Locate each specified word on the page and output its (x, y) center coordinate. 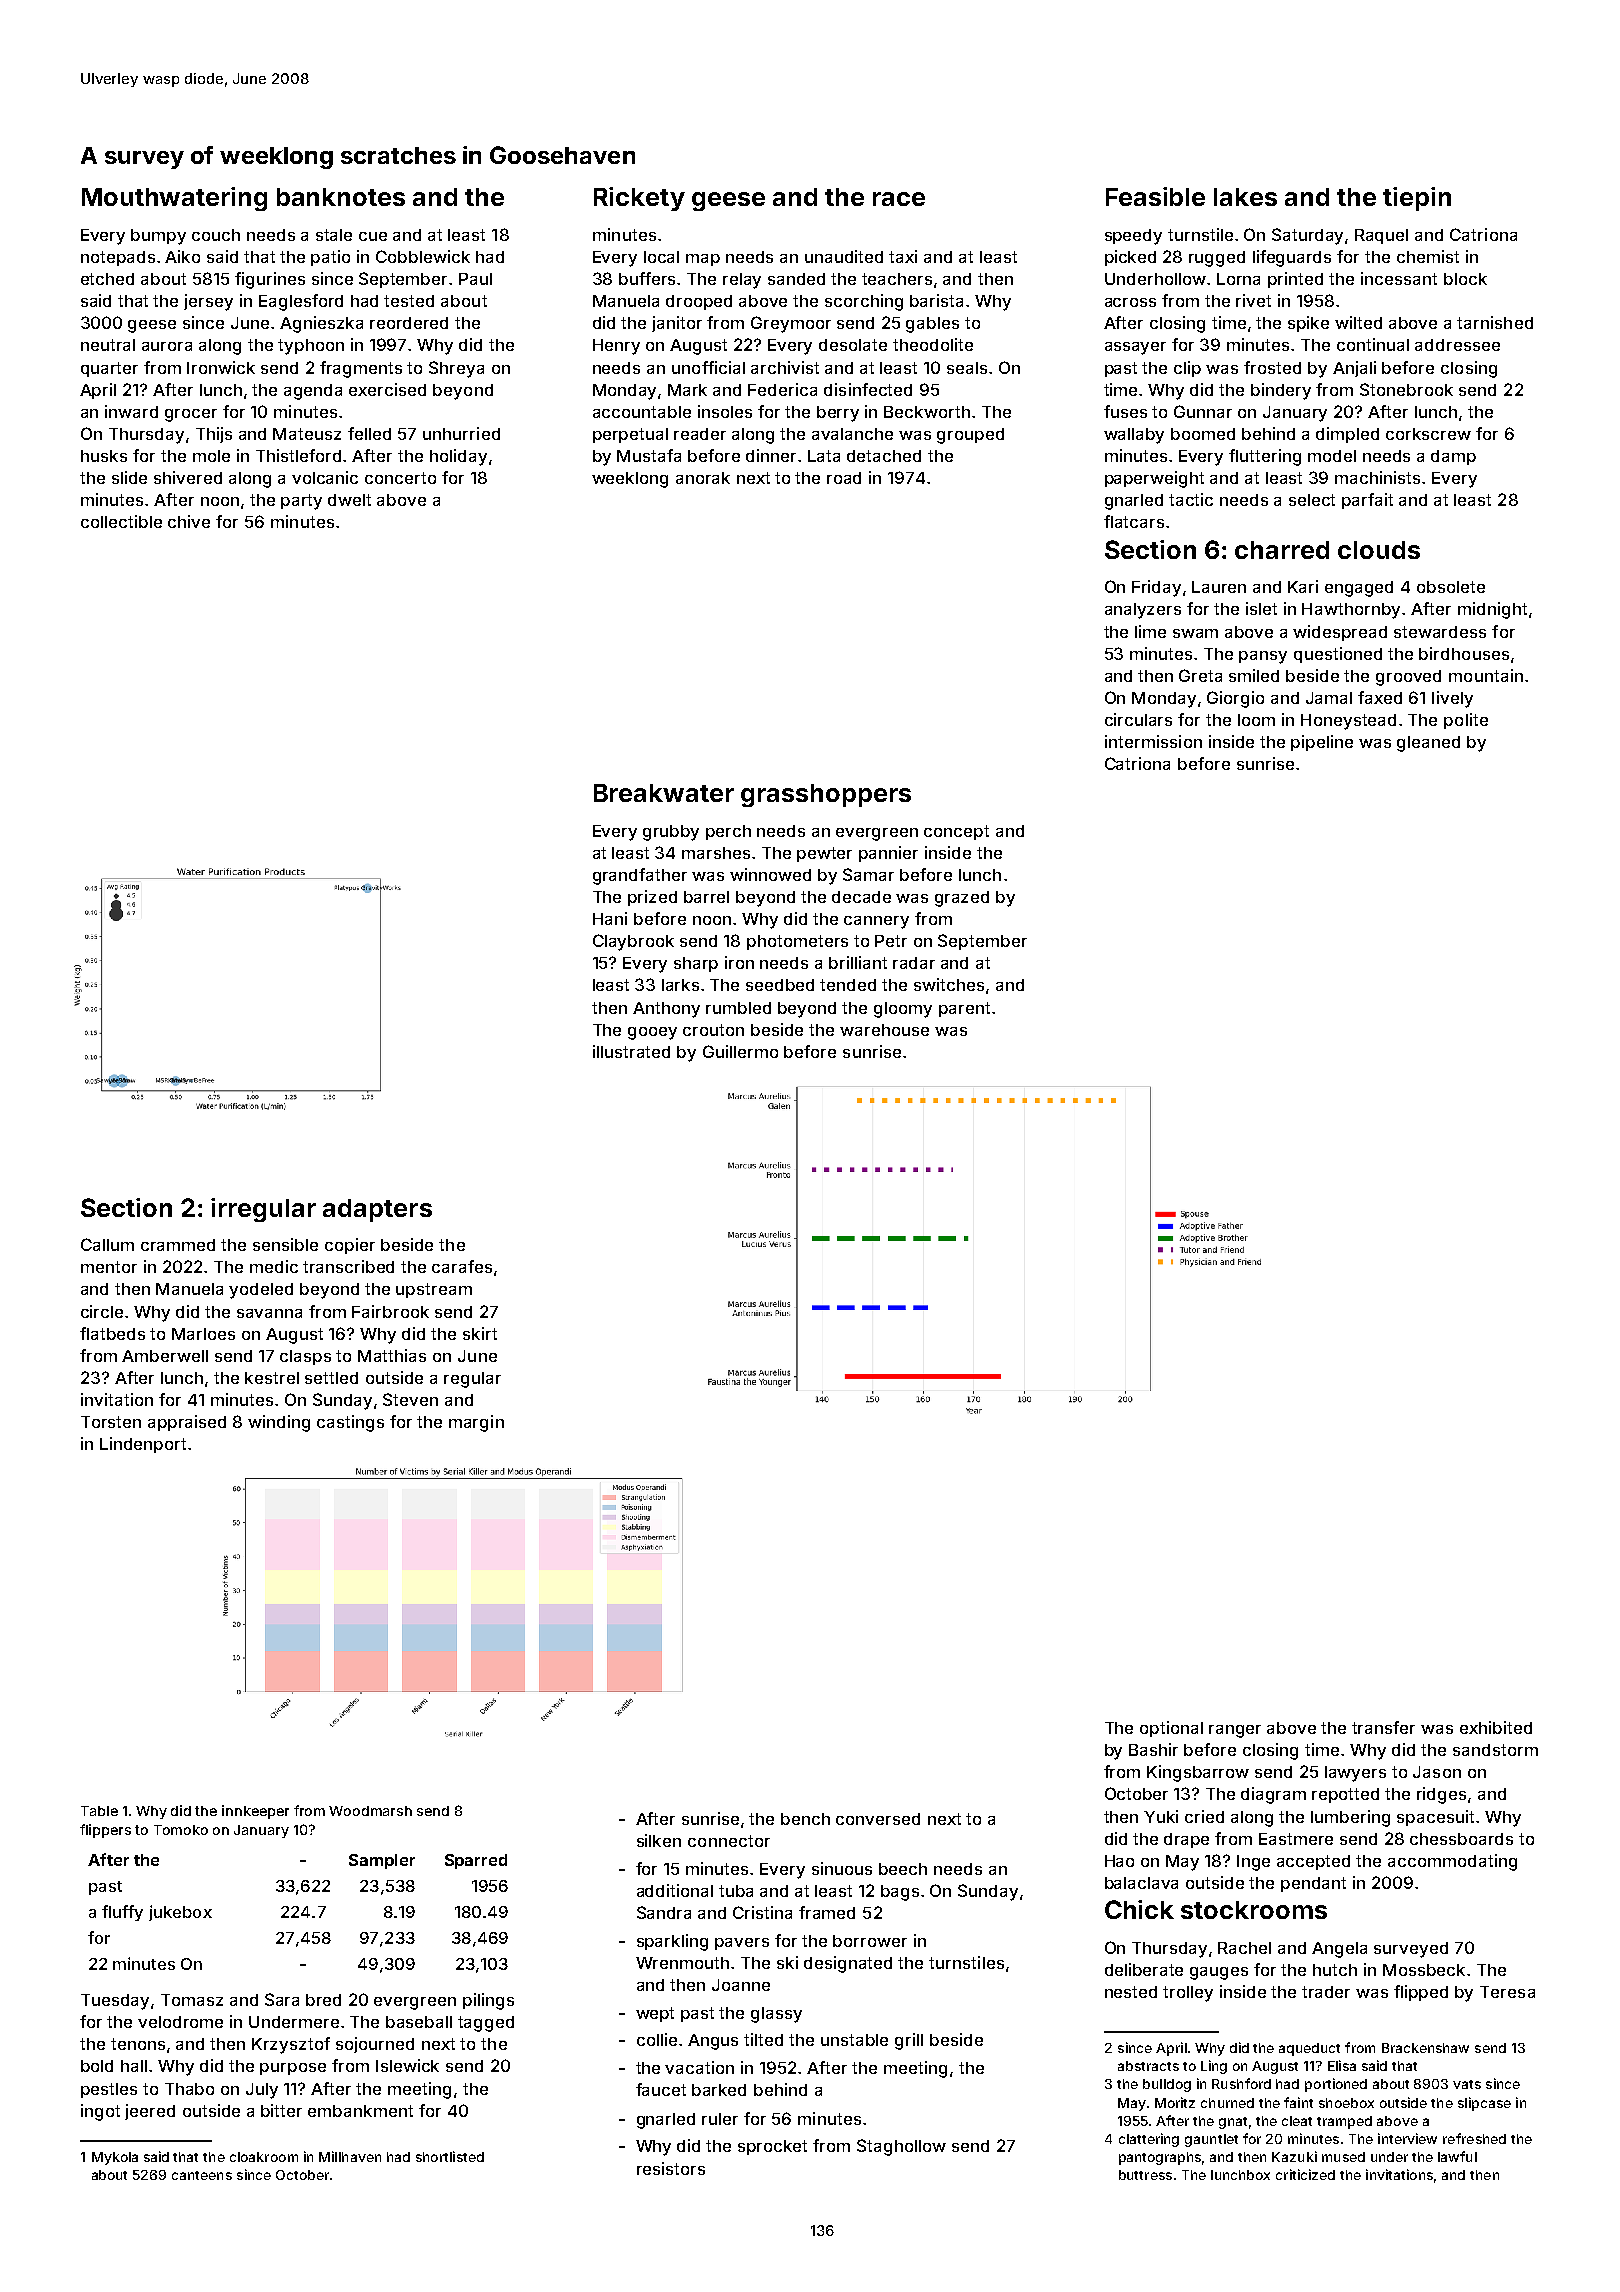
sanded (796, 279)
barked (719, 2090)
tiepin (1417, 199)
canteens (202, 2175)
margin (476, 1423)
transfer (1383, 1727)
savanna (269, 1313)
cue (373, 236)
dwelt (349, 500)
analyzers (1143, 611)
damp (1453, 457)
